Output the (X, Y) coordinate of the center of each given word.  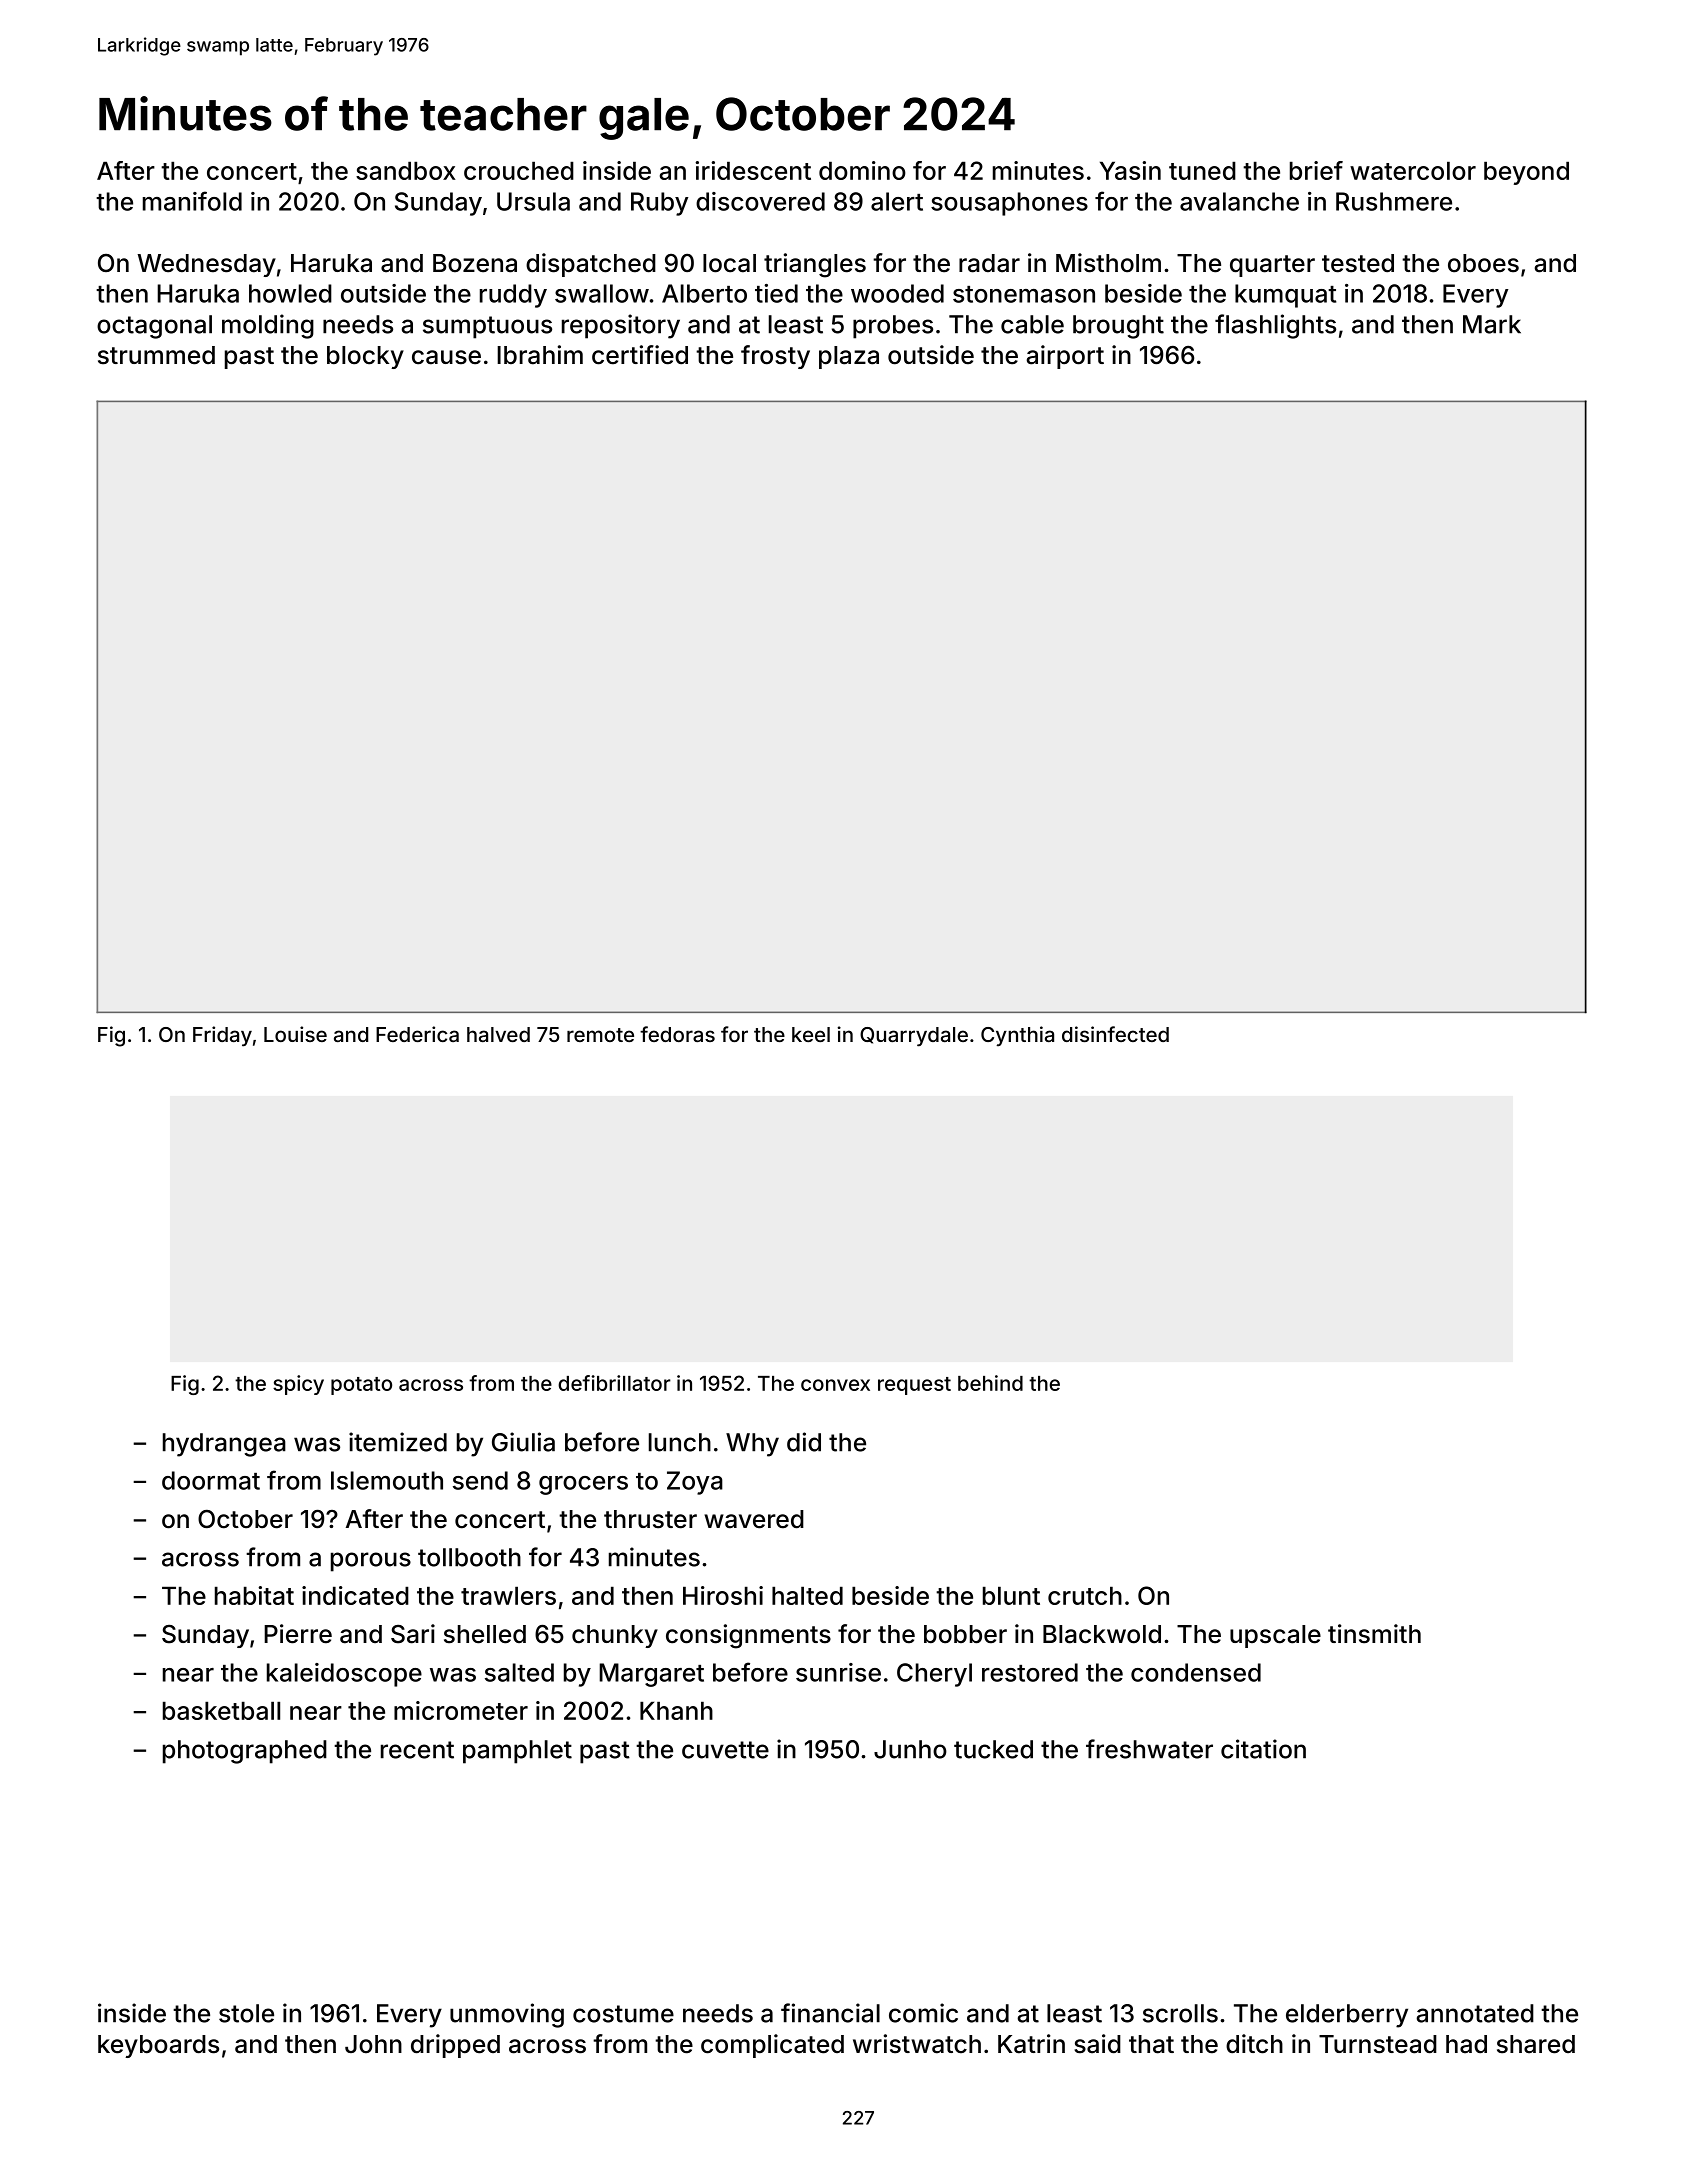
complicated (772, 2046)
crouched (519, 170)
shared (1536, 2044)
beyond (1526, 173)
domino (862, 170)
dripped (455, 2046)
